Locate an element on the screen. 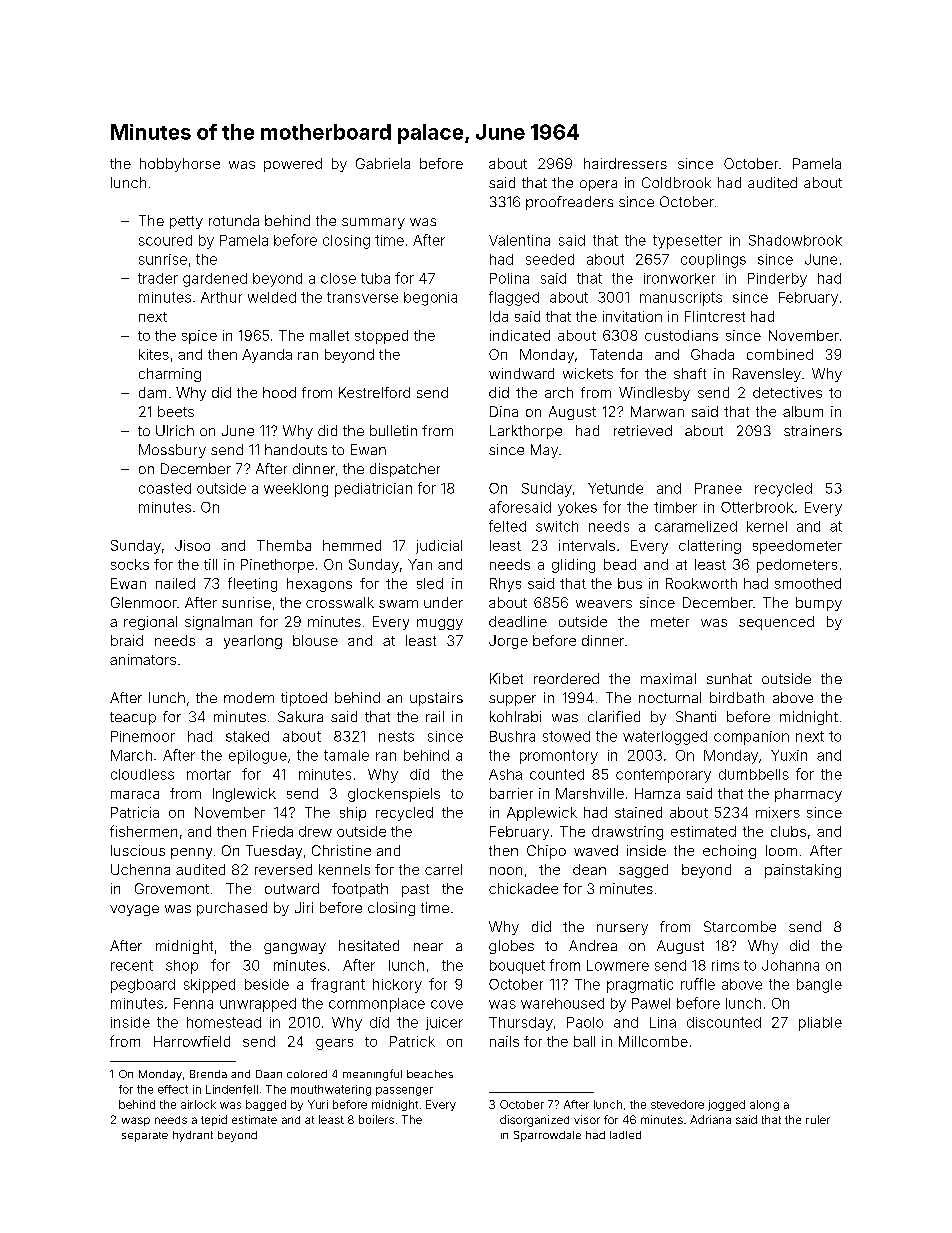 This screenshot has width=952, height=1233. hobbyhorse is located at coordinates (180, 165).
